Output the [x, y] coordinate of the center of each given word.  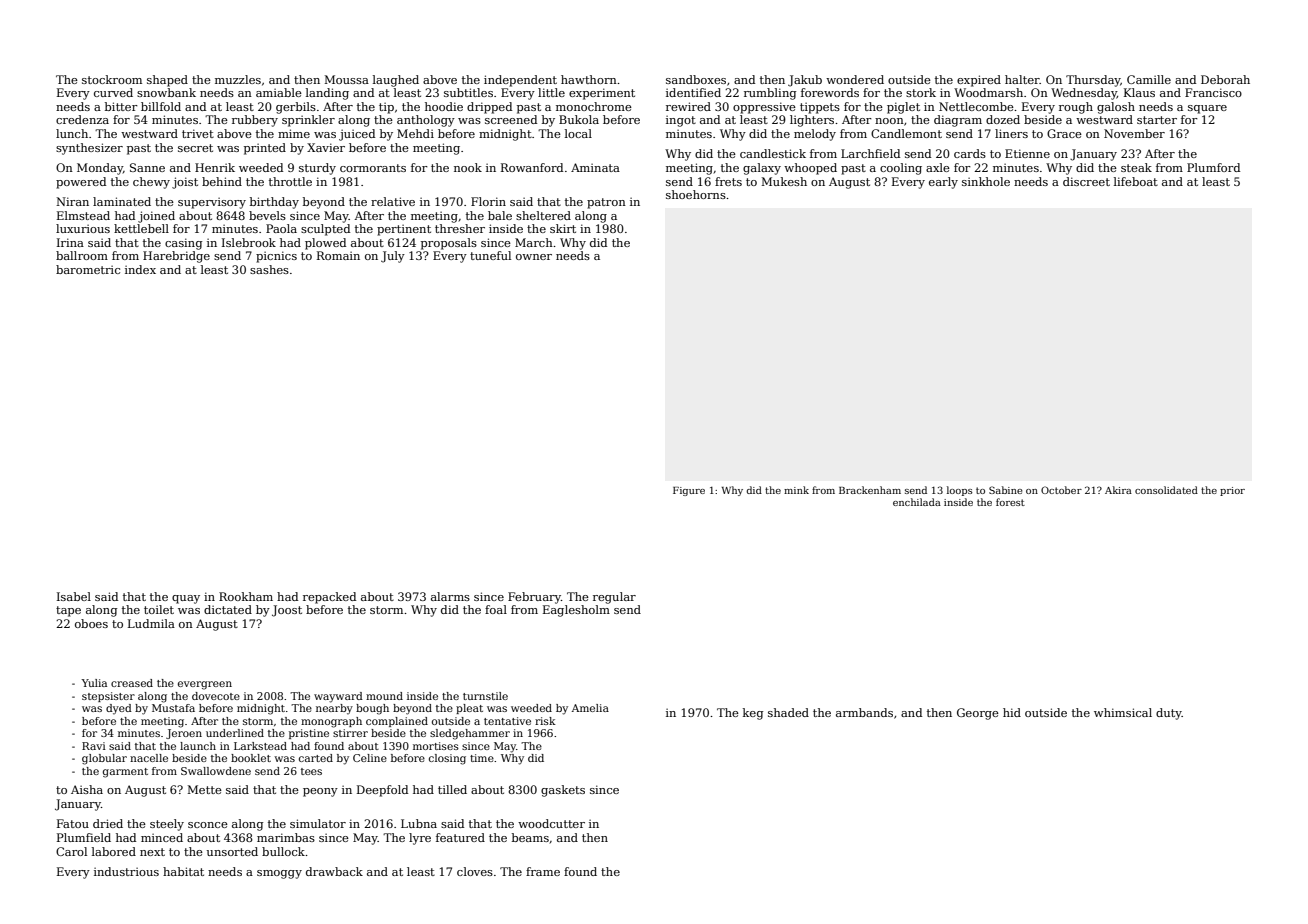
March [534, 242]
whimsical [1123, 712]
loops [960, 491]
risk [545, 721]
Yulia [94, 683]
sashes [269, 269]
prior [1232, 491]
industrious [126, 871]
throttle [290, 181]
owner [534, 257]
